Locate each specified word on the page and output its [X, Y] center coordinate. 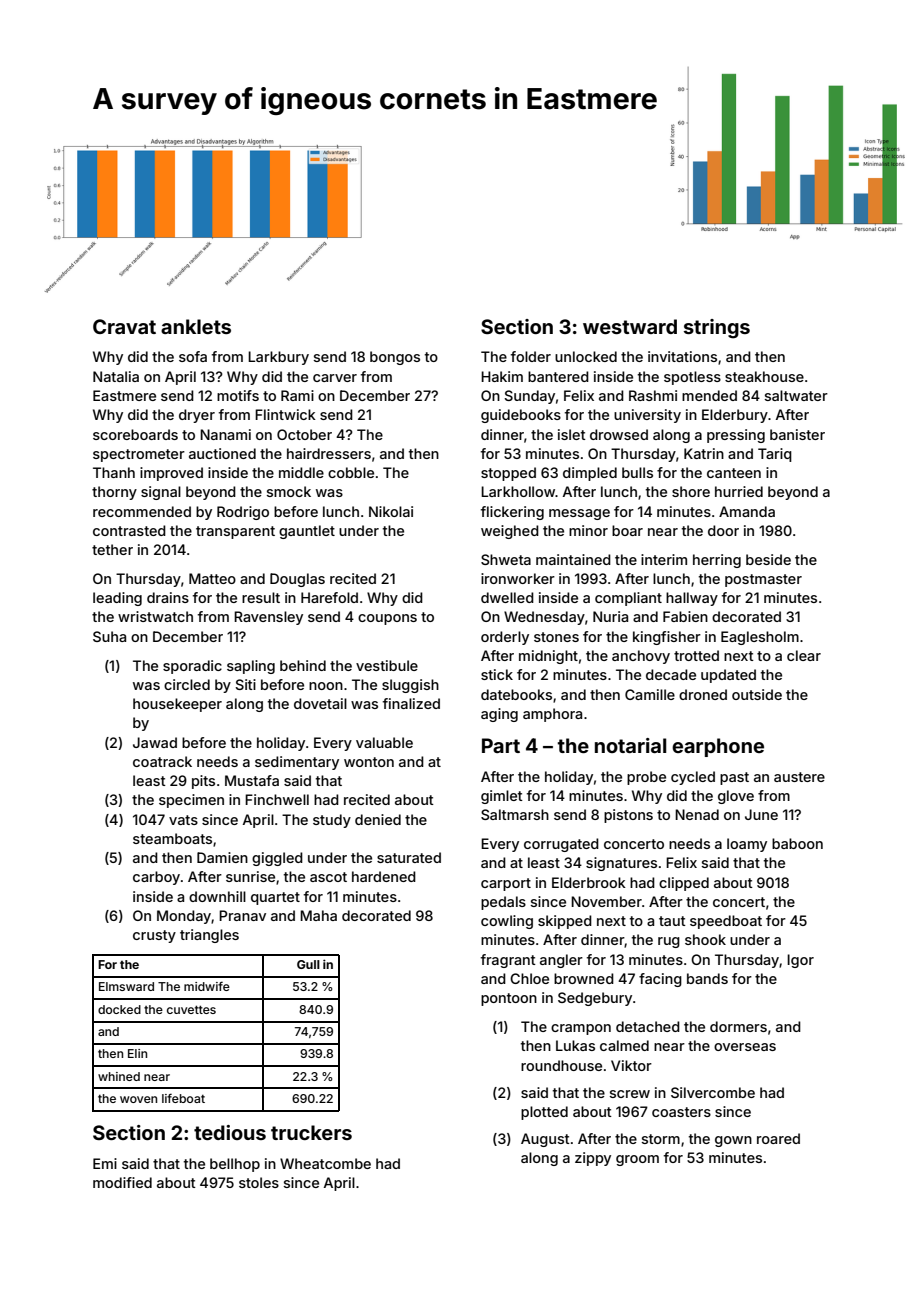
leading [117, 599]
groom [637, 1160]
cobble [351, 472]
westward [630, 326]
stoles [259, 1182]
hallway [692, 599]
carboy [156, 878]
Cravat [124, 326]
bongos [395, 358]
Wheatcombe [325, 1163]
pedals [503, 903]
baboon [797, 843]
